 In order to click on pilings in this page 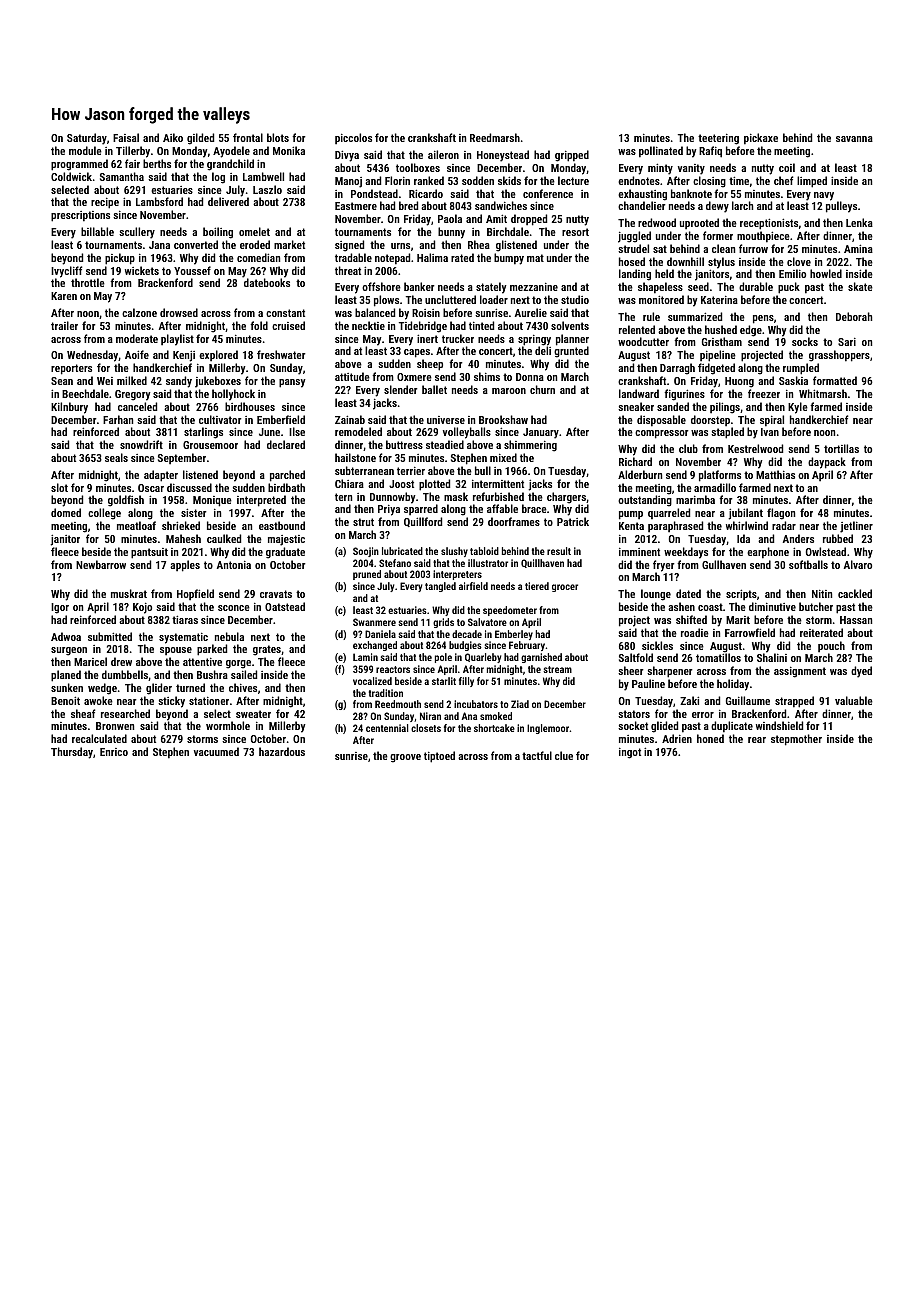, I will do `click(725, 408)`.
